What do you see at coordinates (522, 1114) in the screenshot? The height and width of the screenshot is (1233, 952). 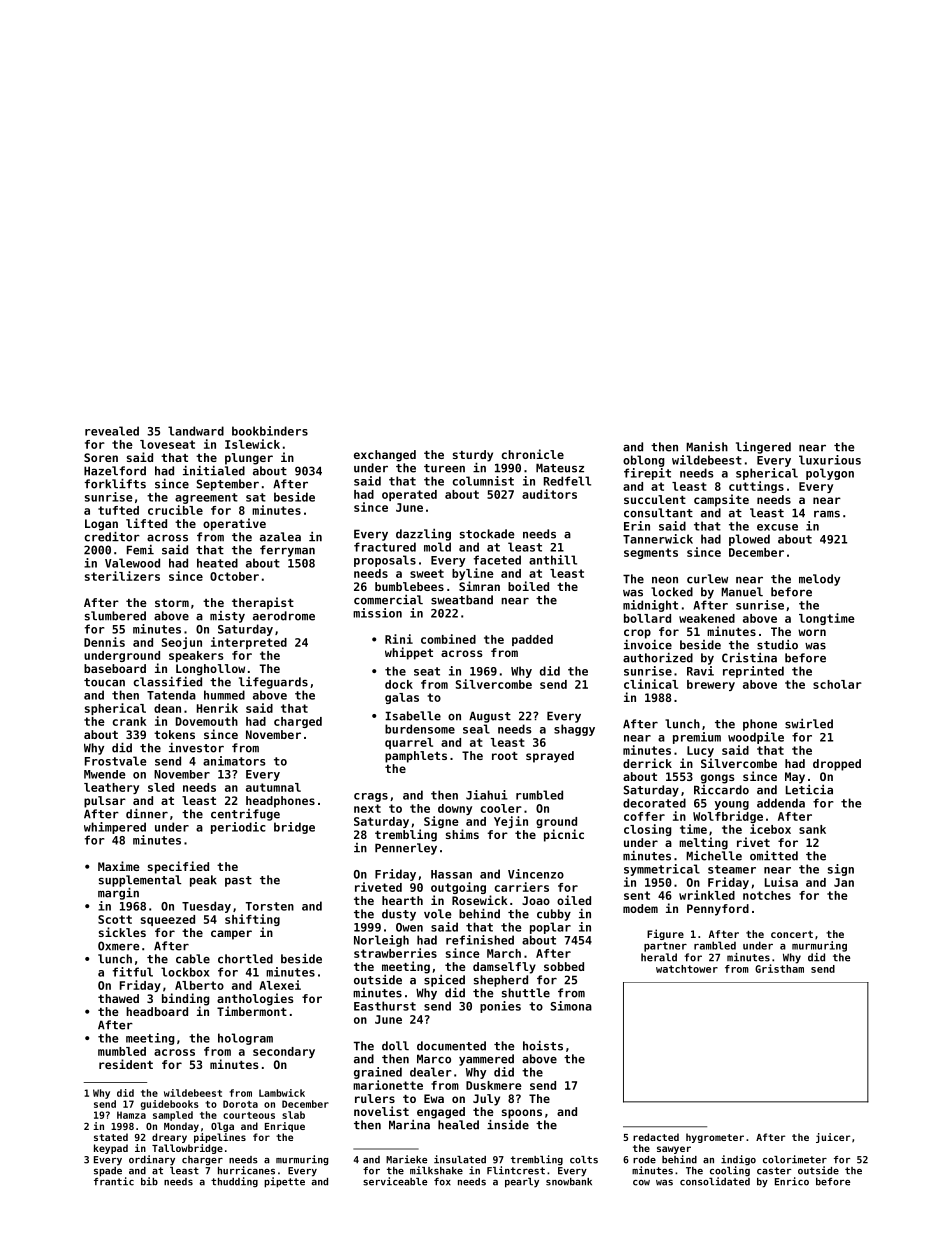 I see `spoons` at bounding box center [522, 1114].
